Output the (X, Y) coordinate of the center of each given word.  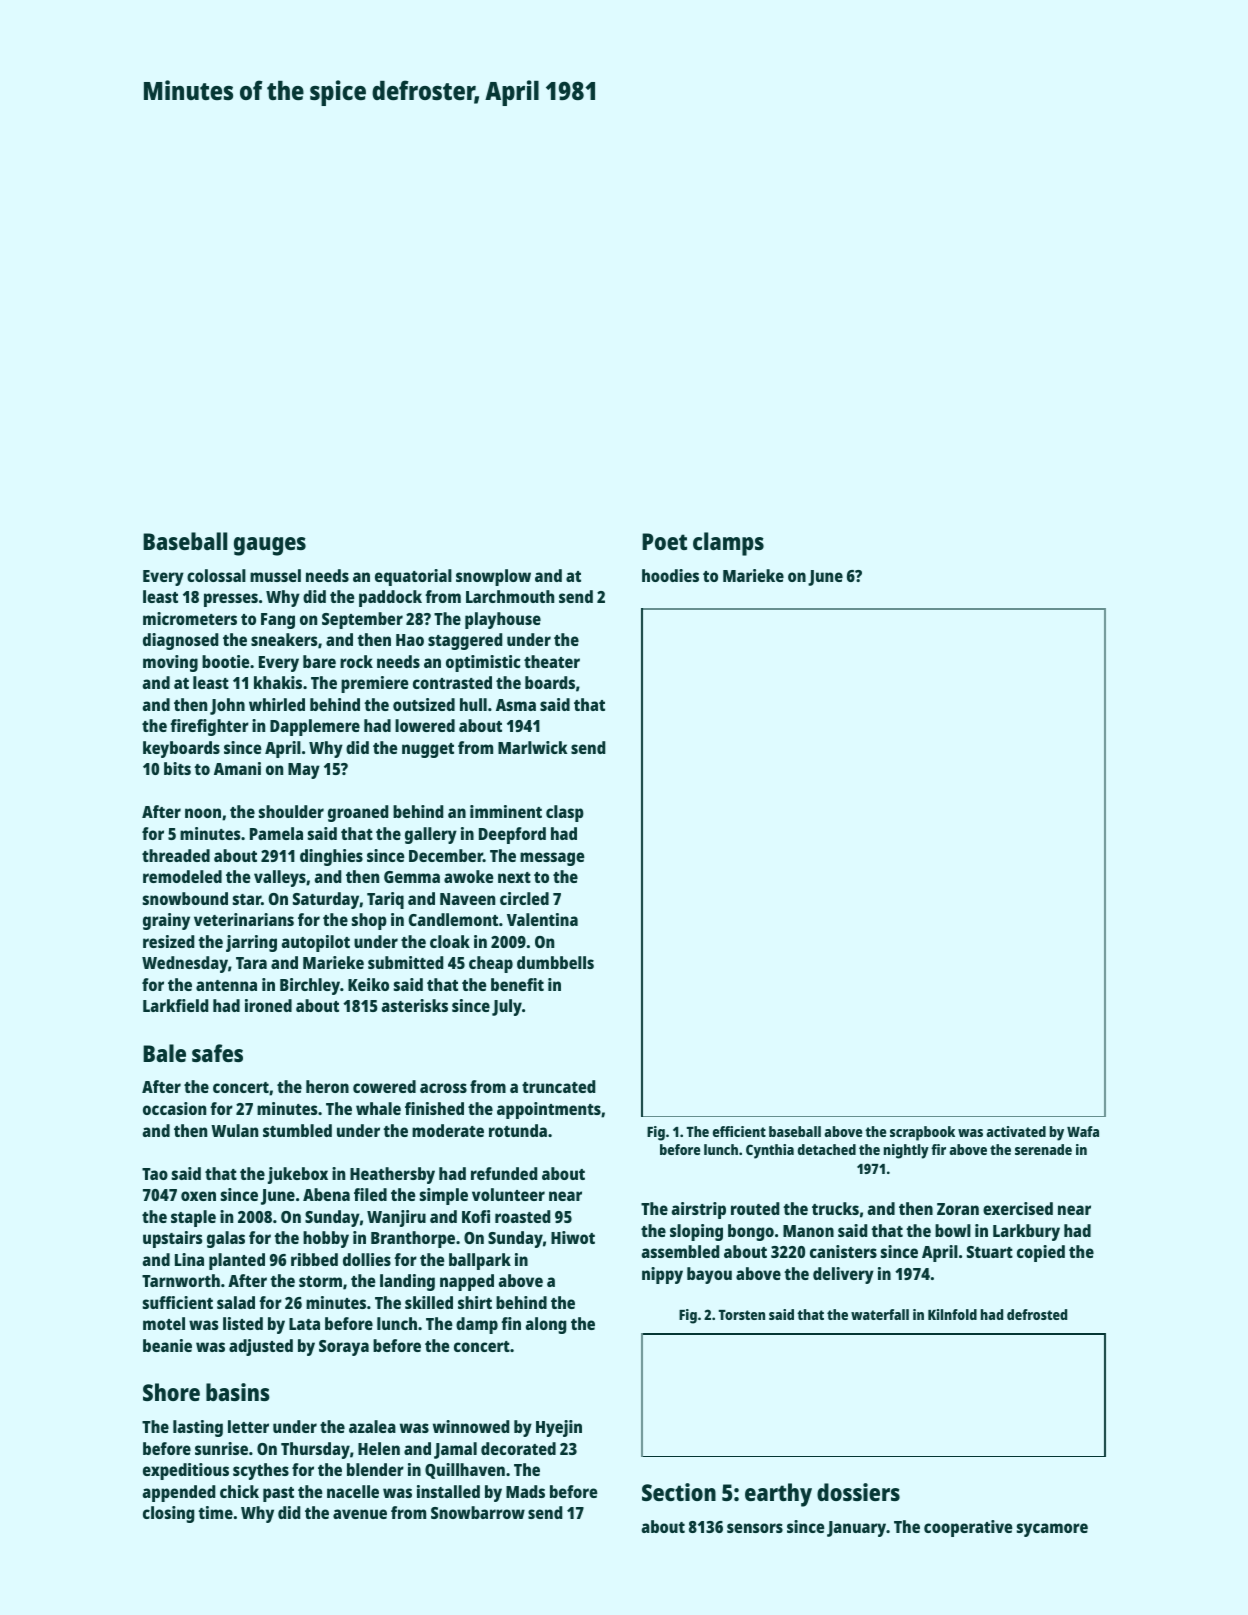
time (215, 1512)
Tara (251, 963)
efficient (739, 1131)
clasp (565, 813)
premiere (375, 684)
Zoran (958, 1209)
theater (552, 661)
